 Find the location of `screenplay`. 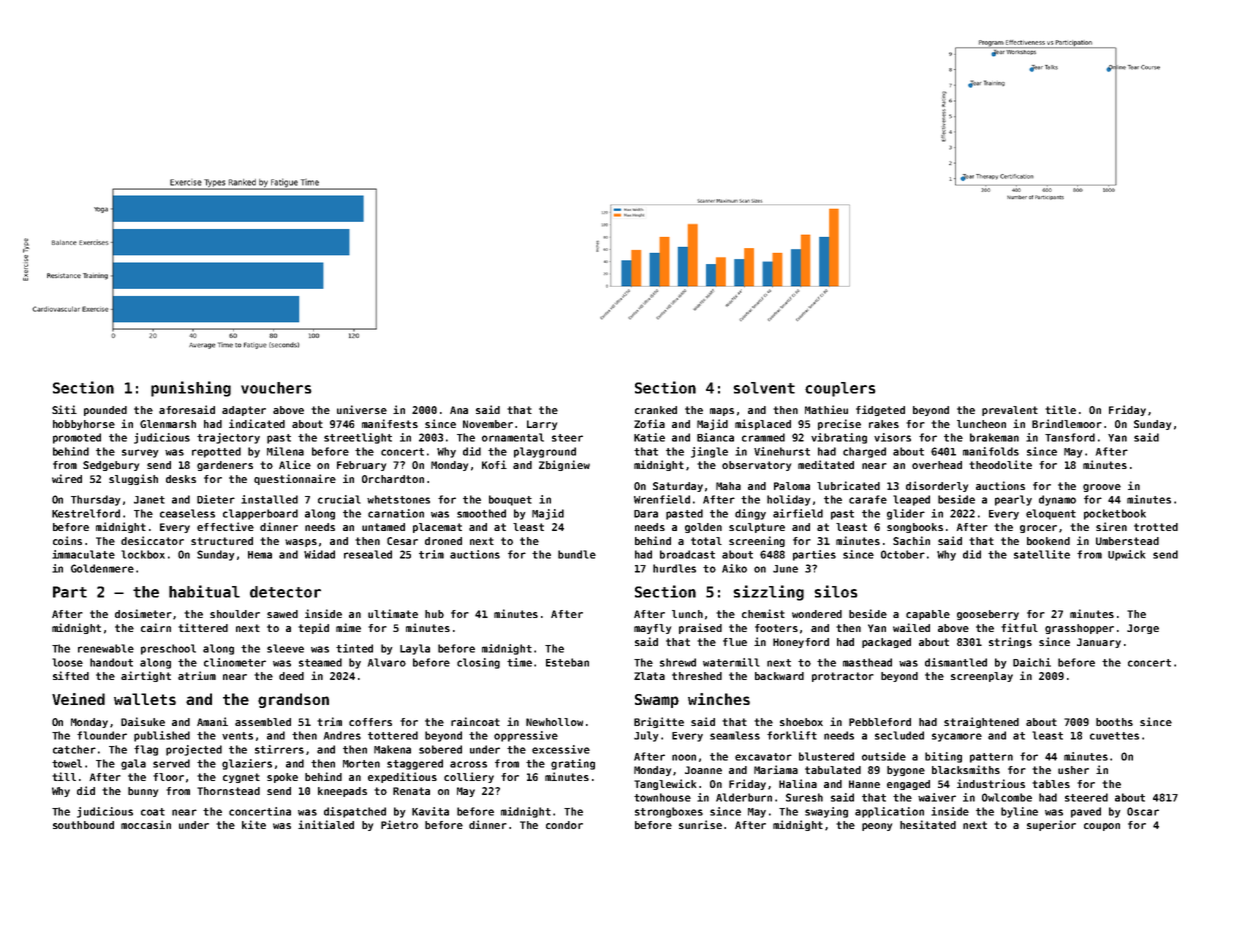

screenplay is located at coordinates (982, 677).
